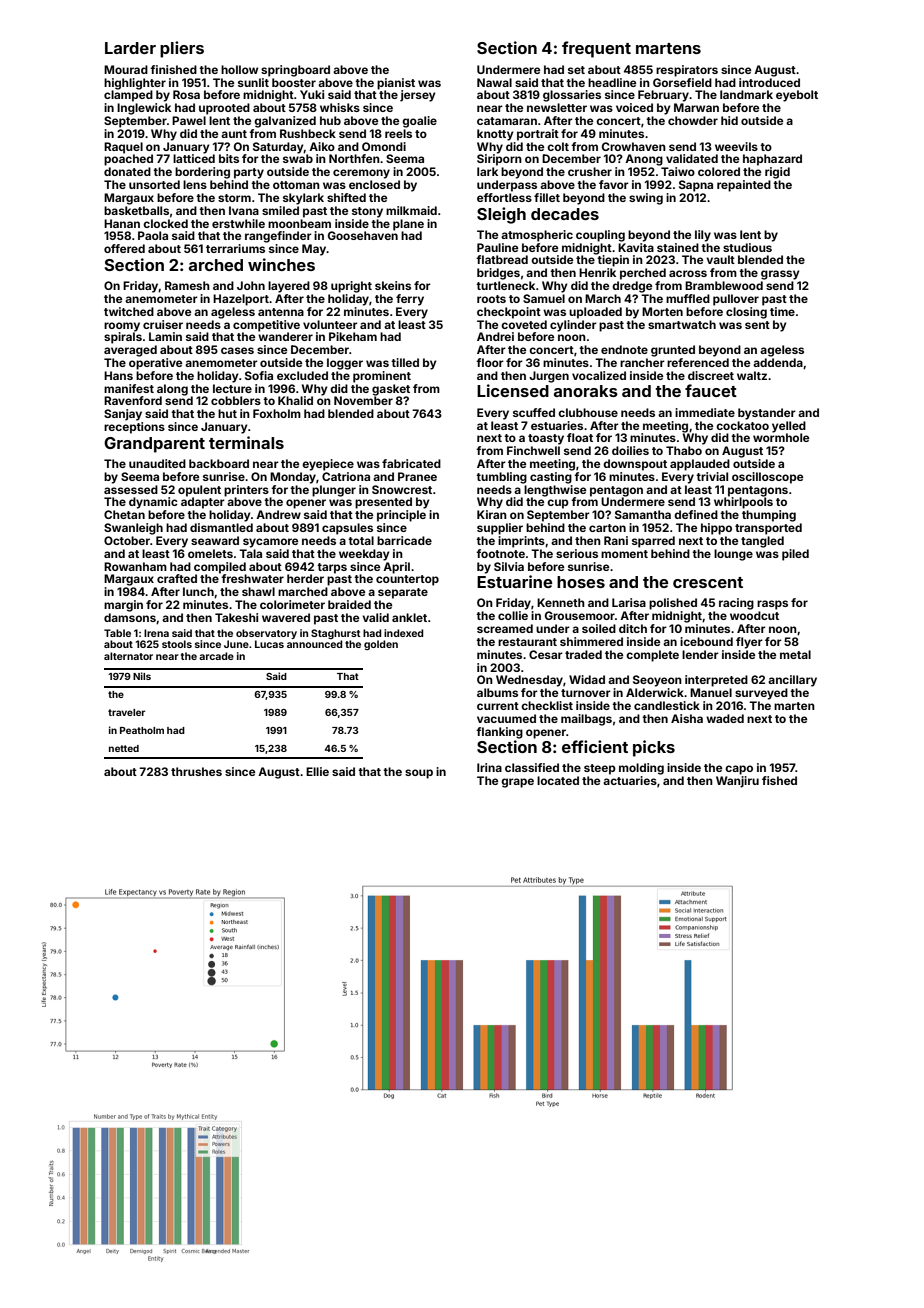  Describe the element at coordinates (391, 390) in the screenshot. I see `gasket` at that location.
